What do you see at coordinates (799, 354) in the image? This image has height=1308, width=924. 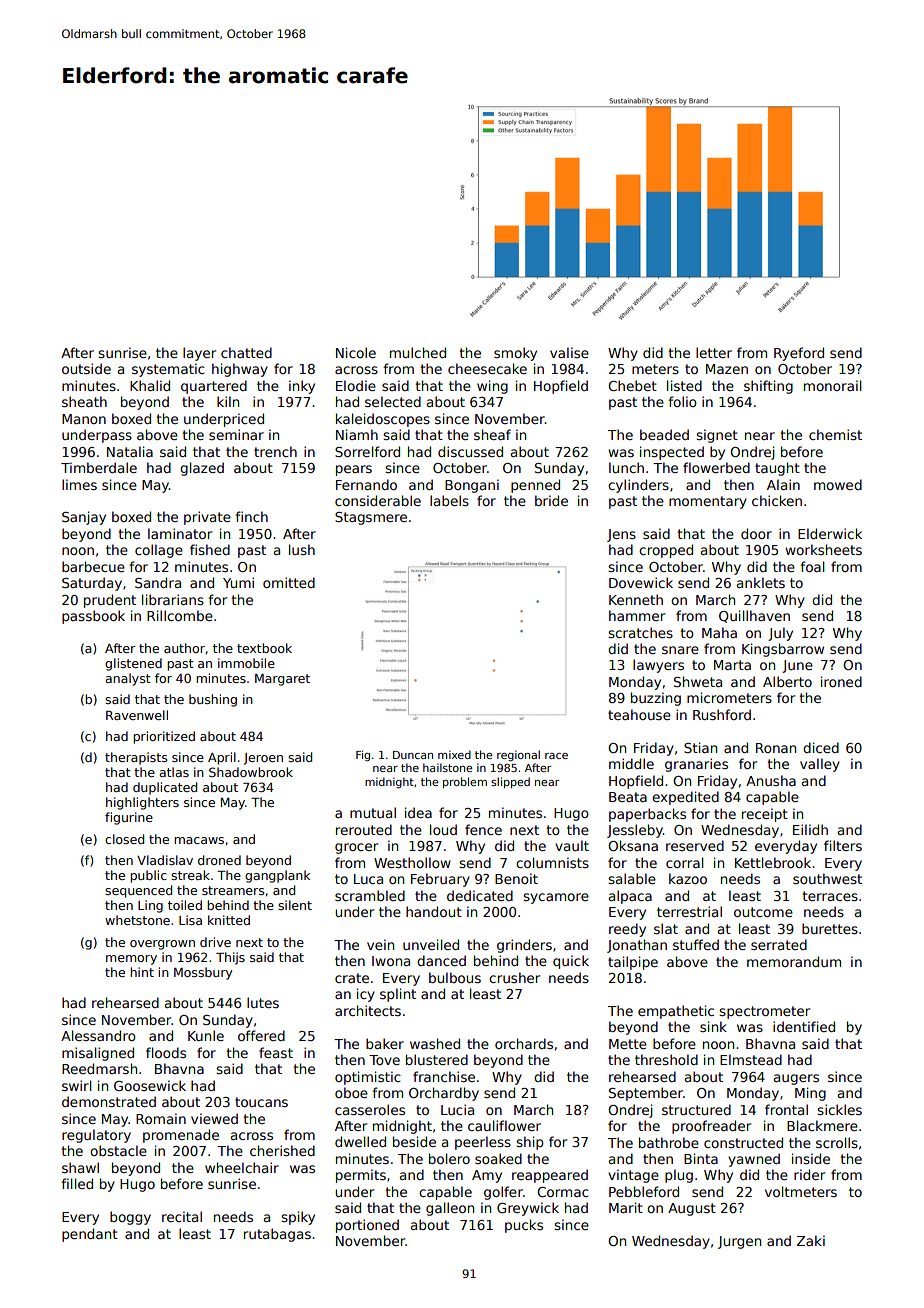 I see `Ryeford` at bounding box center [799, 354].
